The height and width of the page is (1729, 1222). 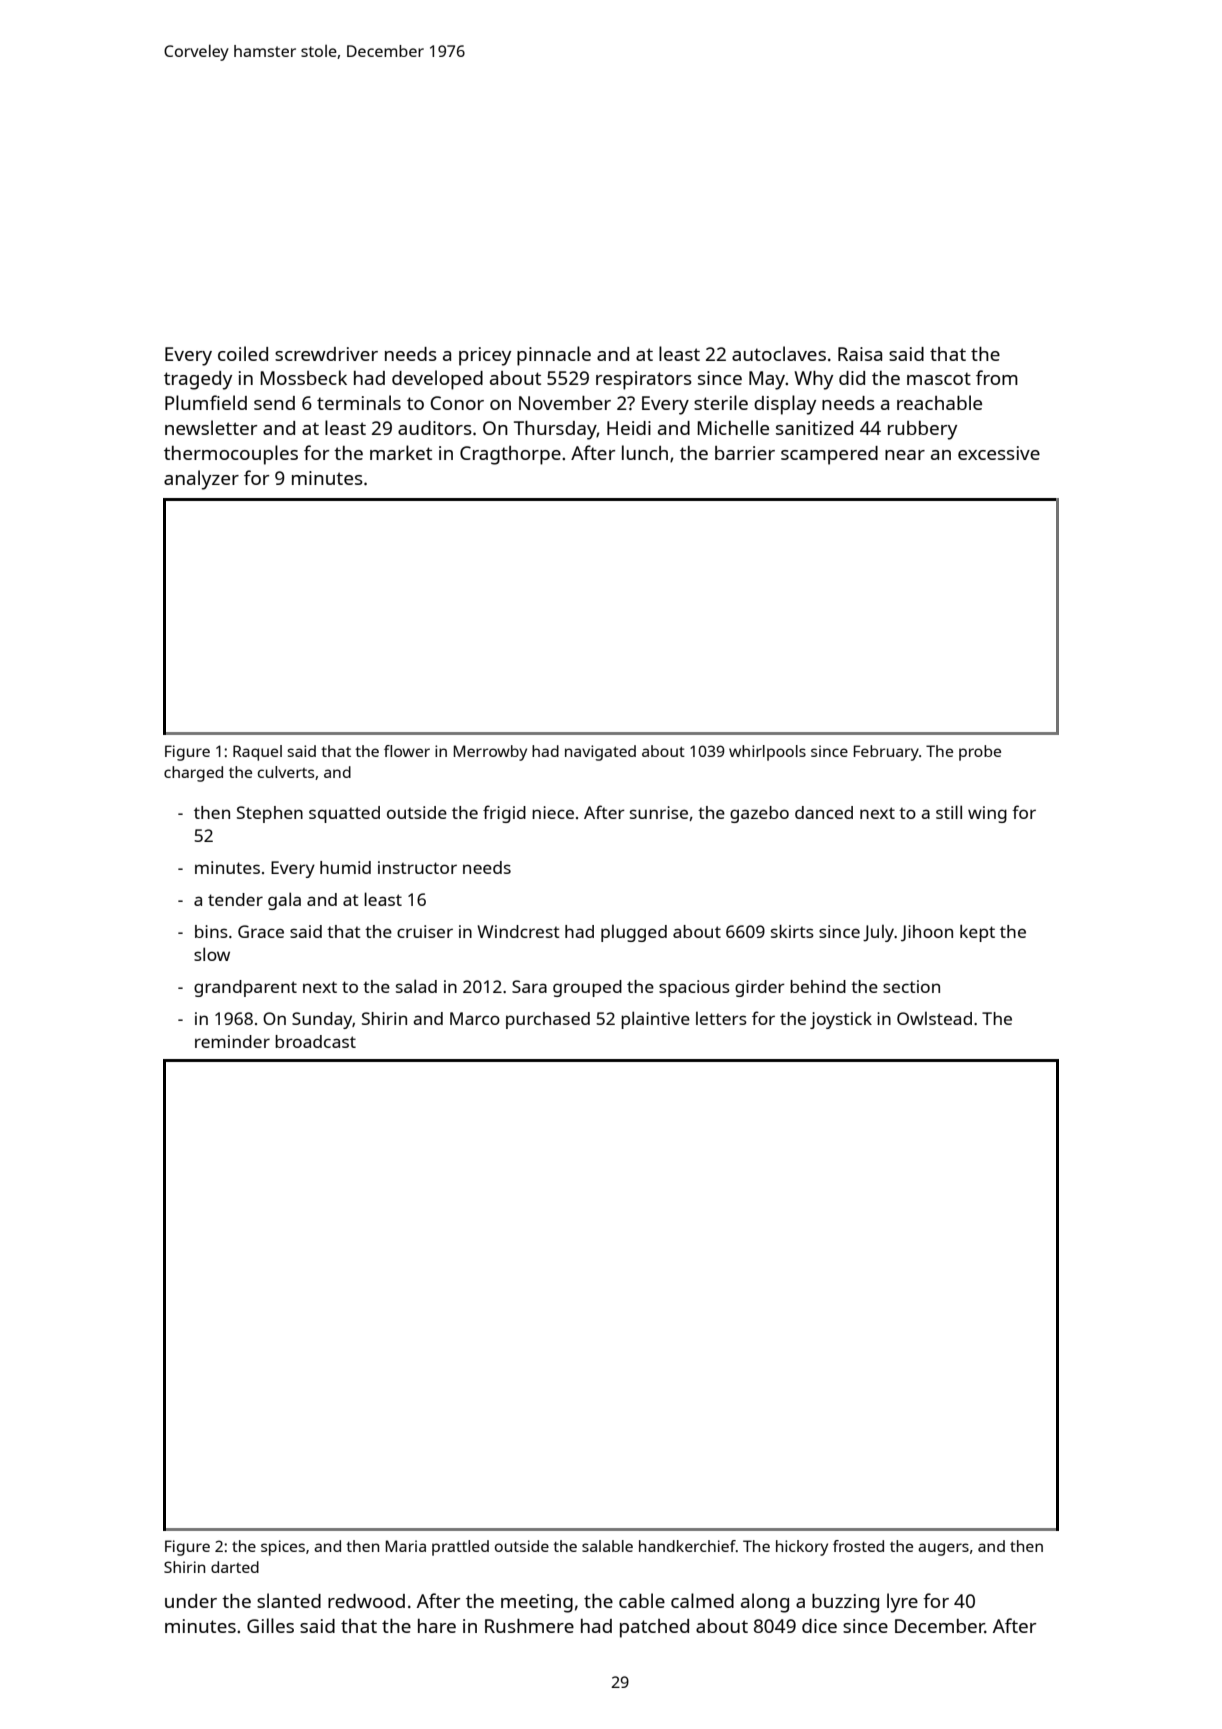 I want to click on augers, so click(x=943, y=1549).
